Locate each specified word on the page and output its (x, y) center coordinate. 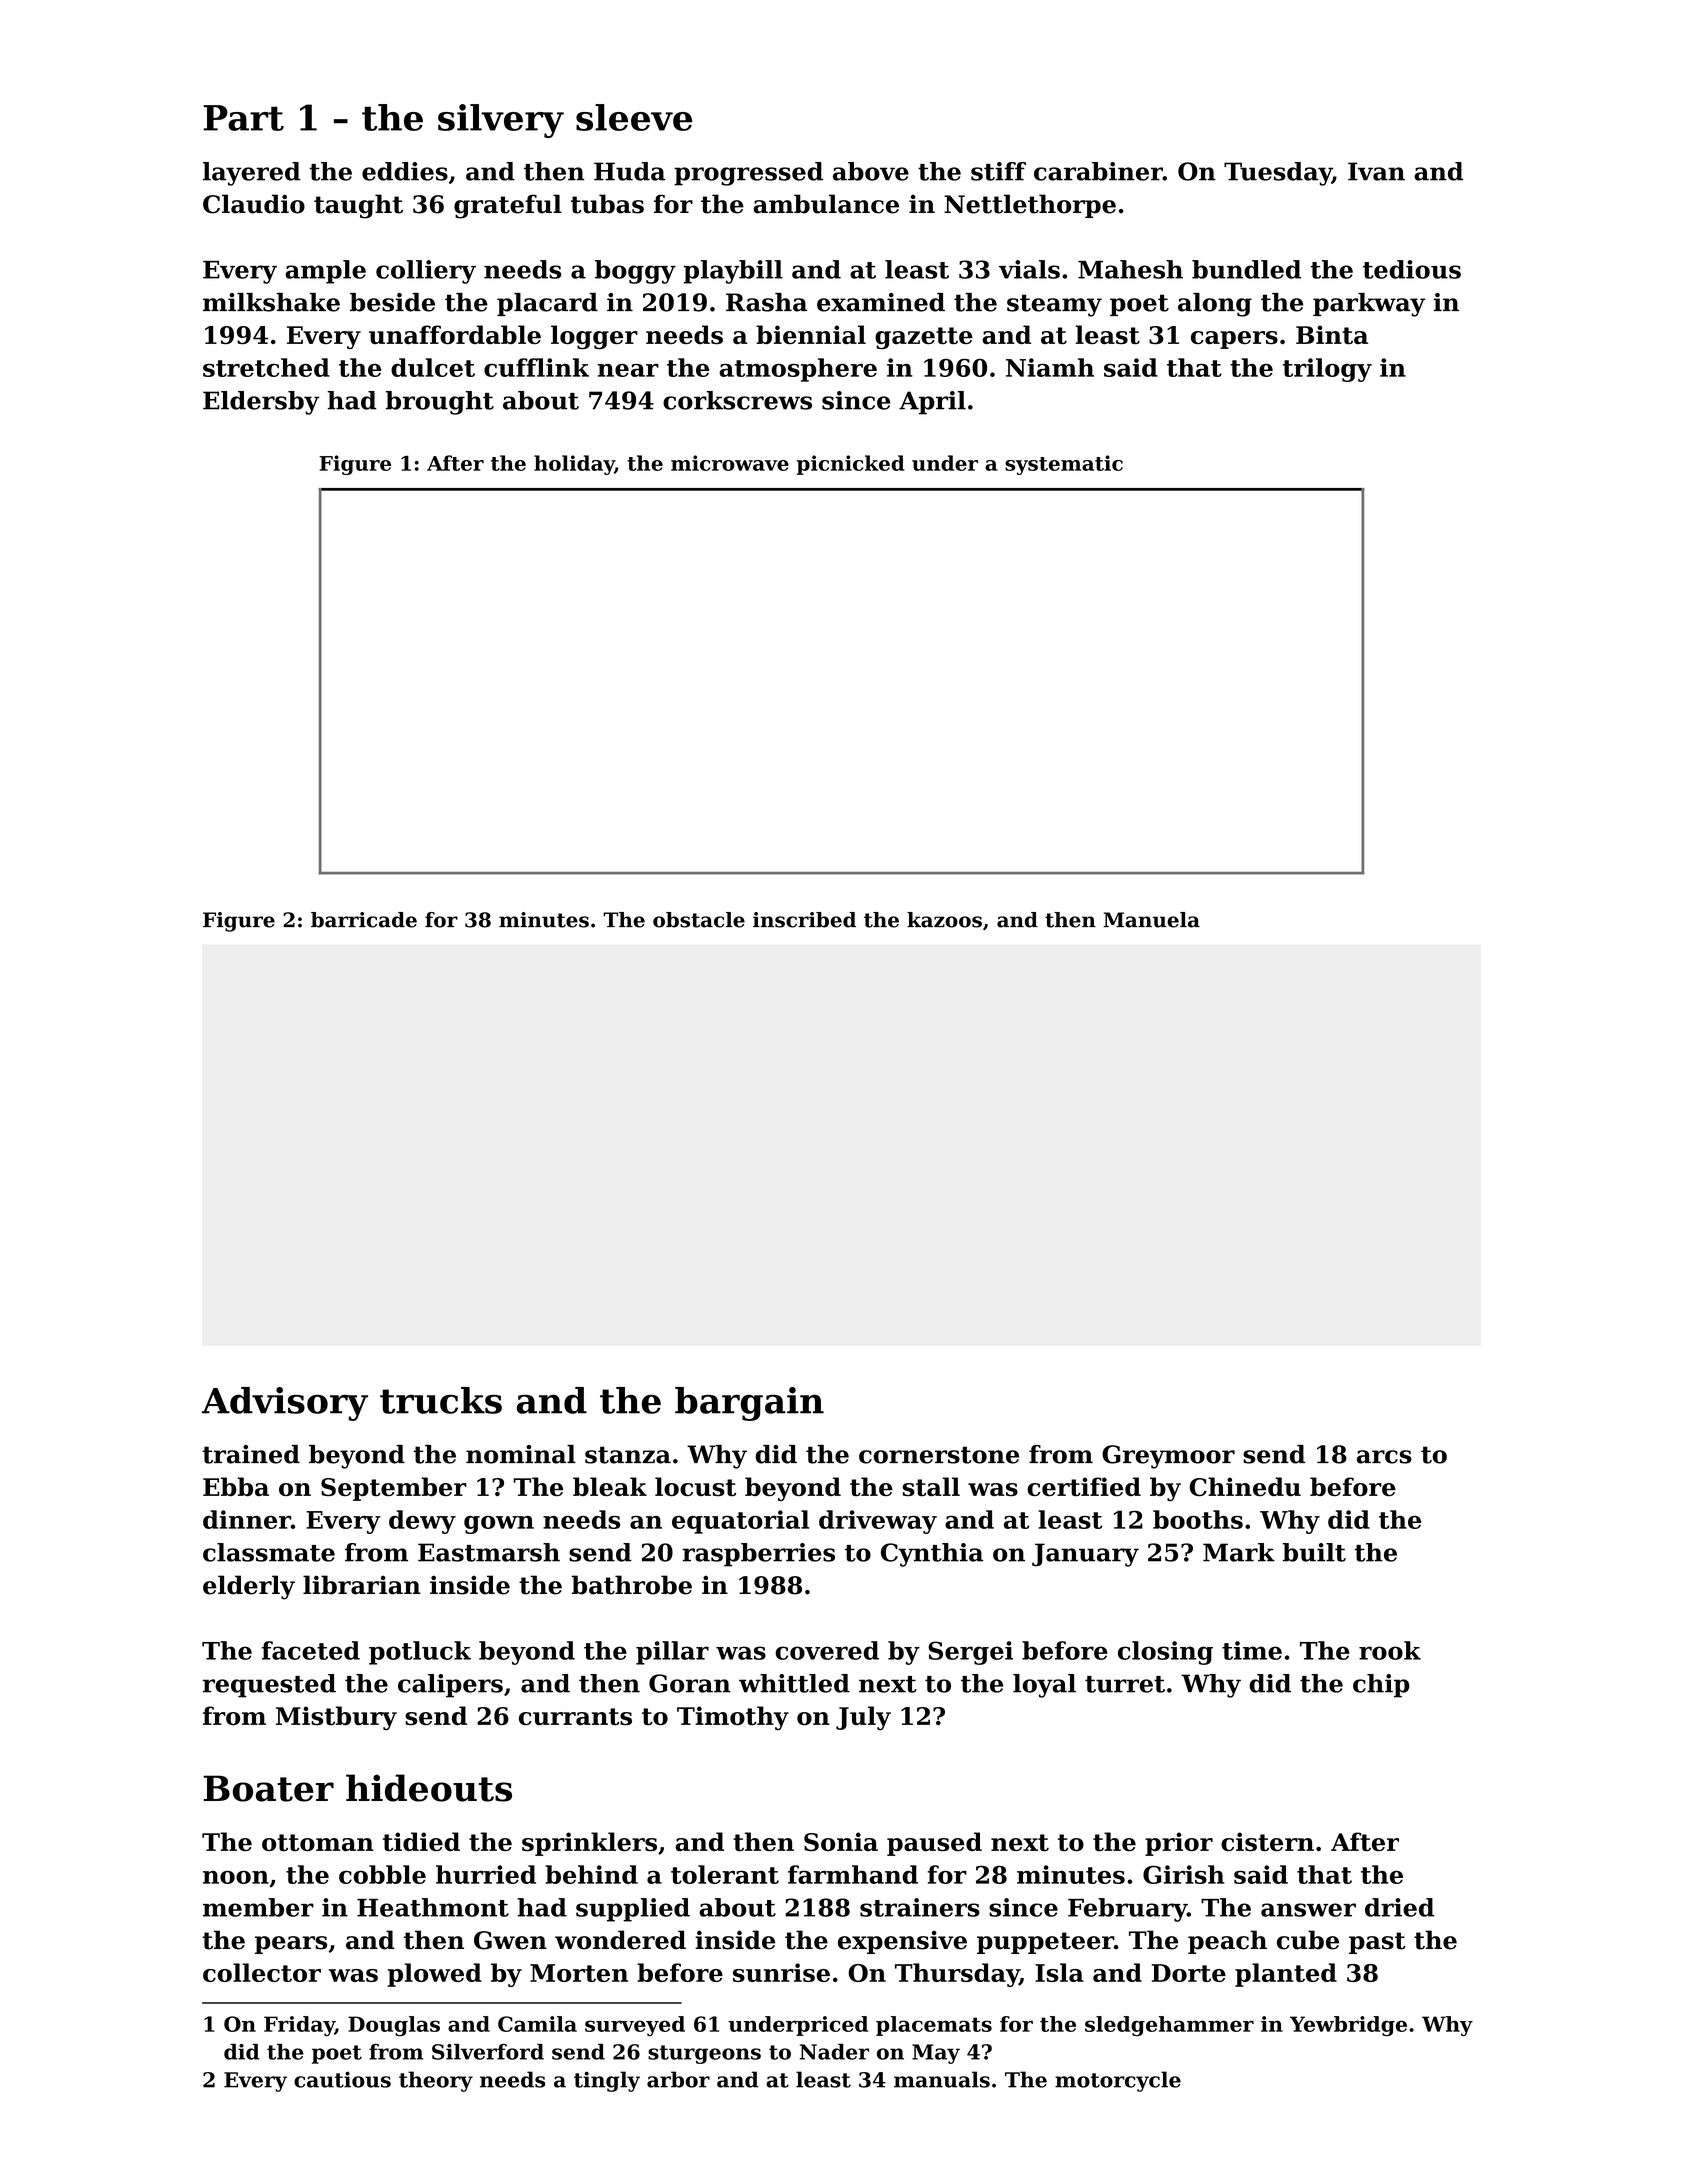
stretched (266, 367)
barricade (364, 920)
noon (236, 1877)
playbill (733, 272)
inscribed (804, 920)
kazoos (944, 920)
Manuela (1151, 920)
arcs (1384, 1457)
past (1377, 1943)
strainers (920, 1907)
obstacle (699, 920)
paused (934, 1844)
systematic (1064, 465)
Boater (268, 1788)
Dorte (1189, 1973)
